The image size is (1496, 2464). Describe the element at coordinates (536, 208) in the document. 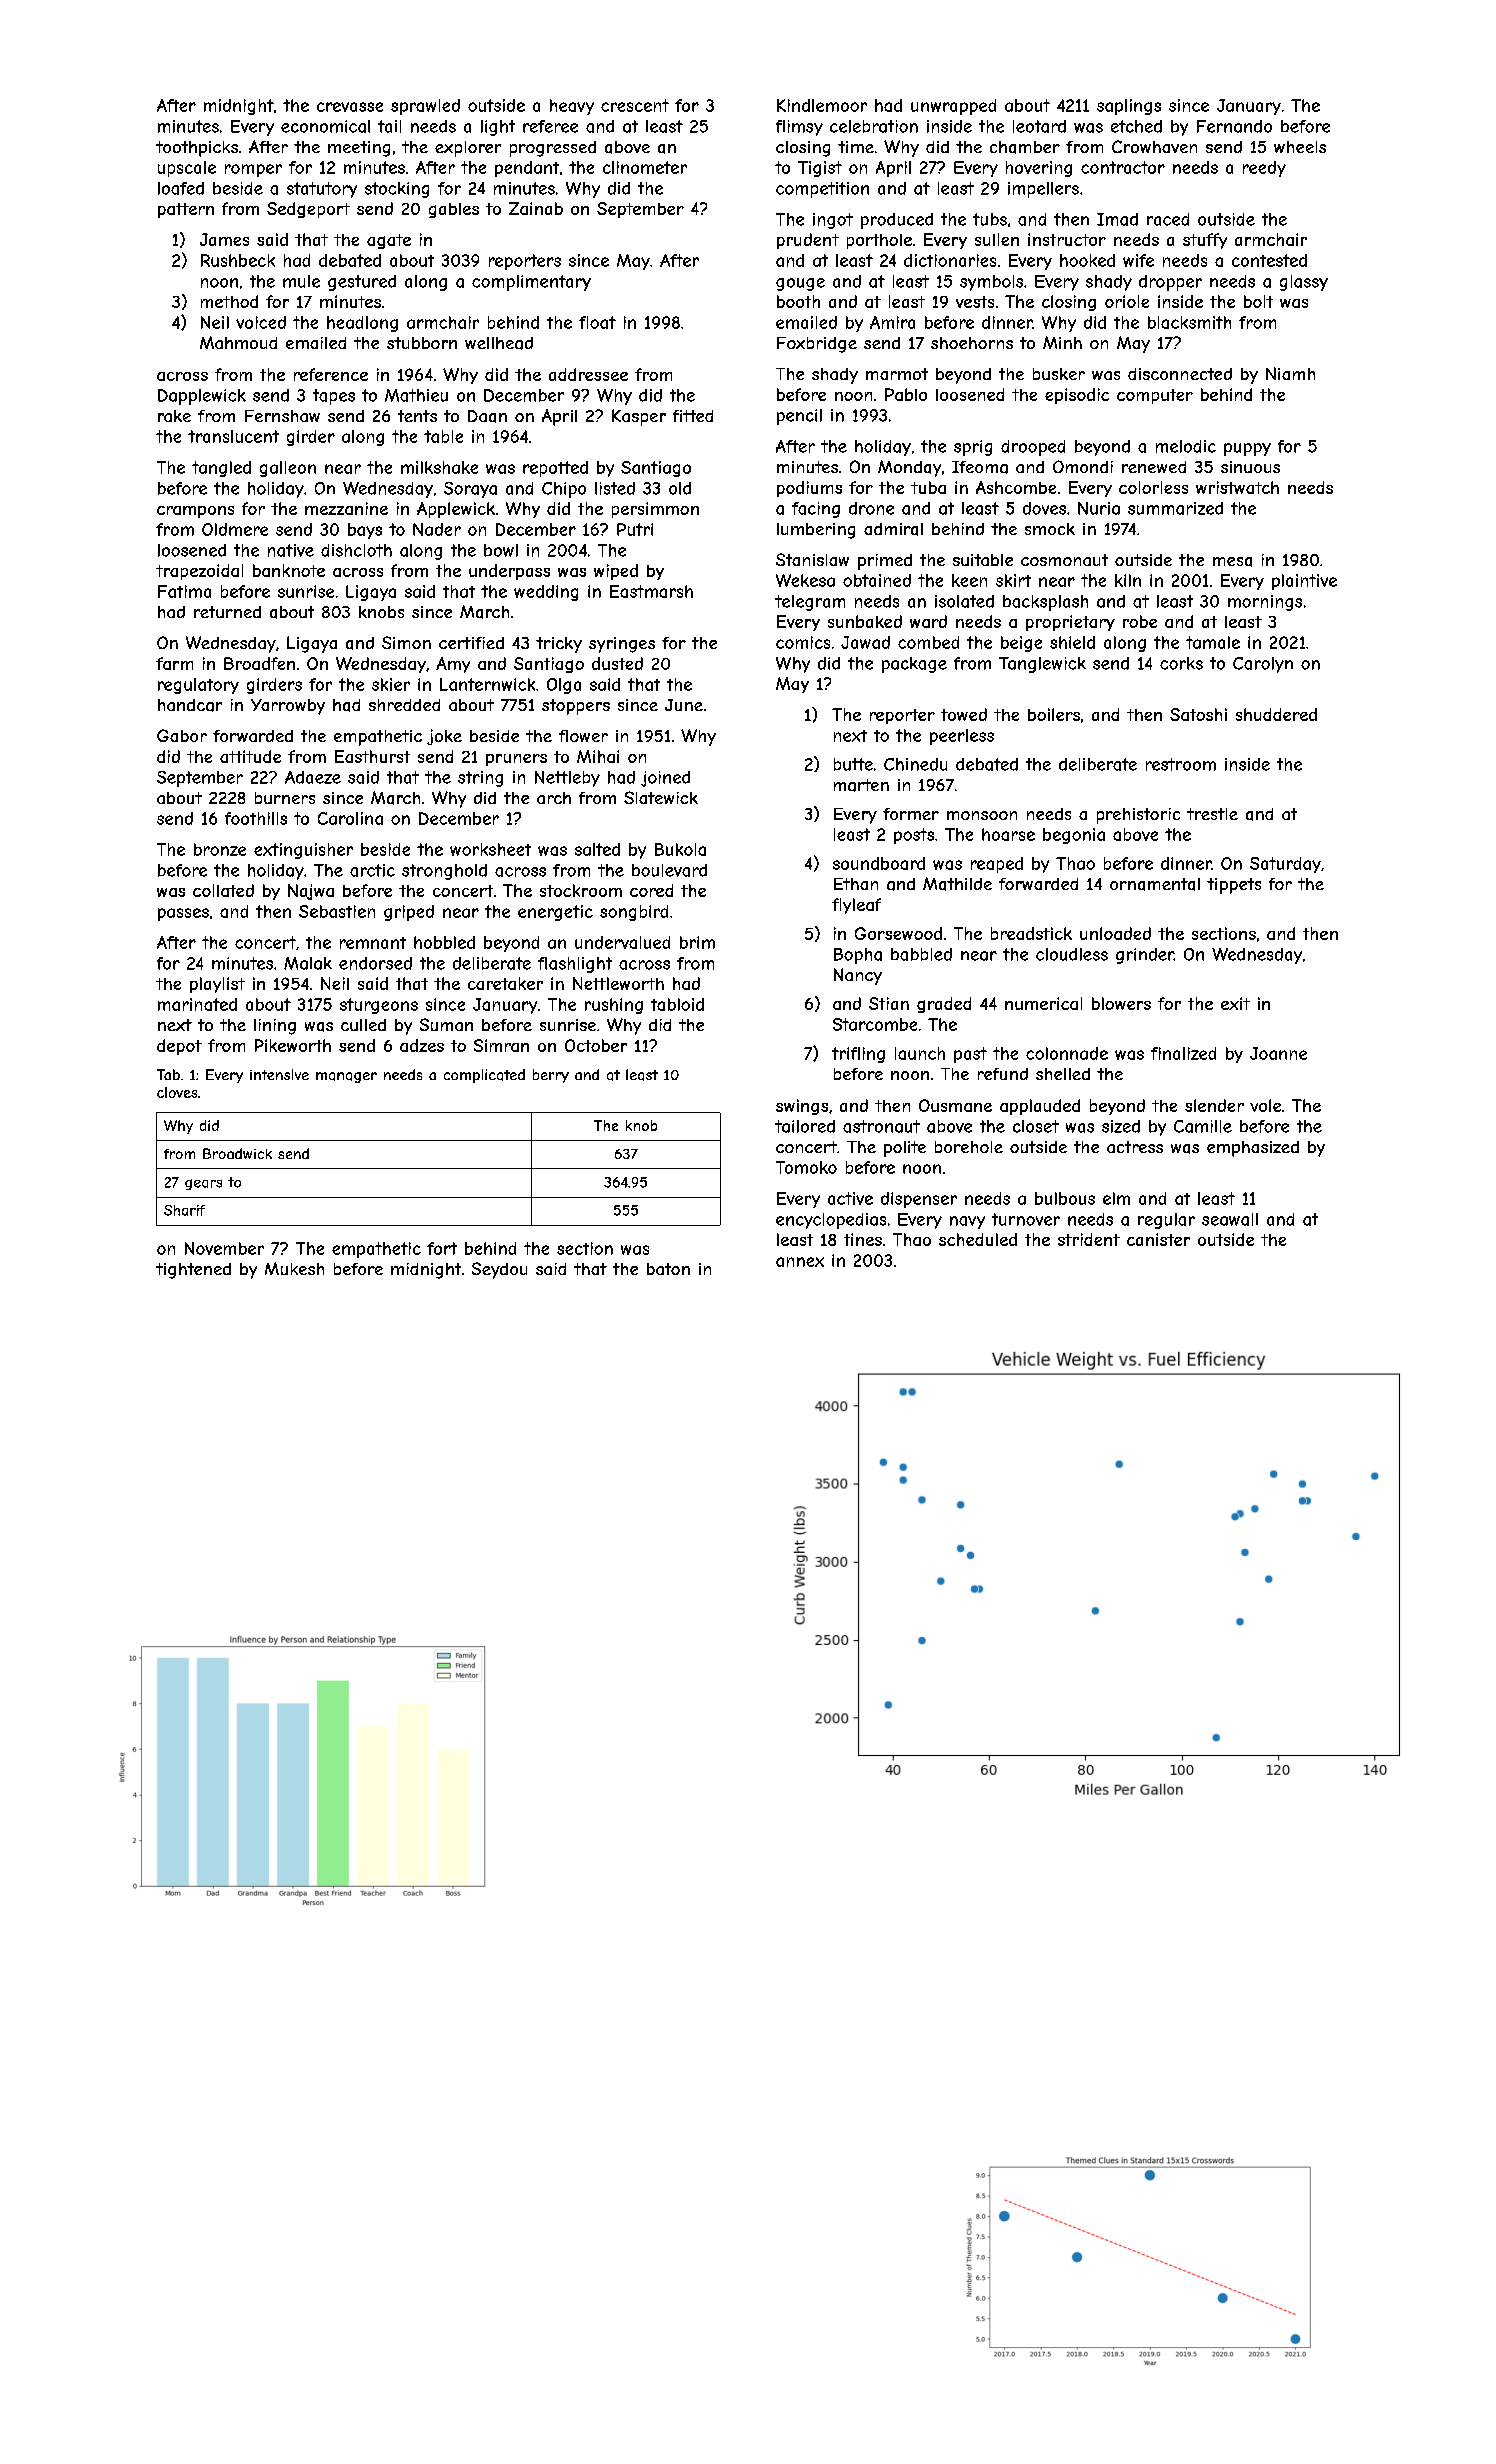

I see `Zainab` at that location.
